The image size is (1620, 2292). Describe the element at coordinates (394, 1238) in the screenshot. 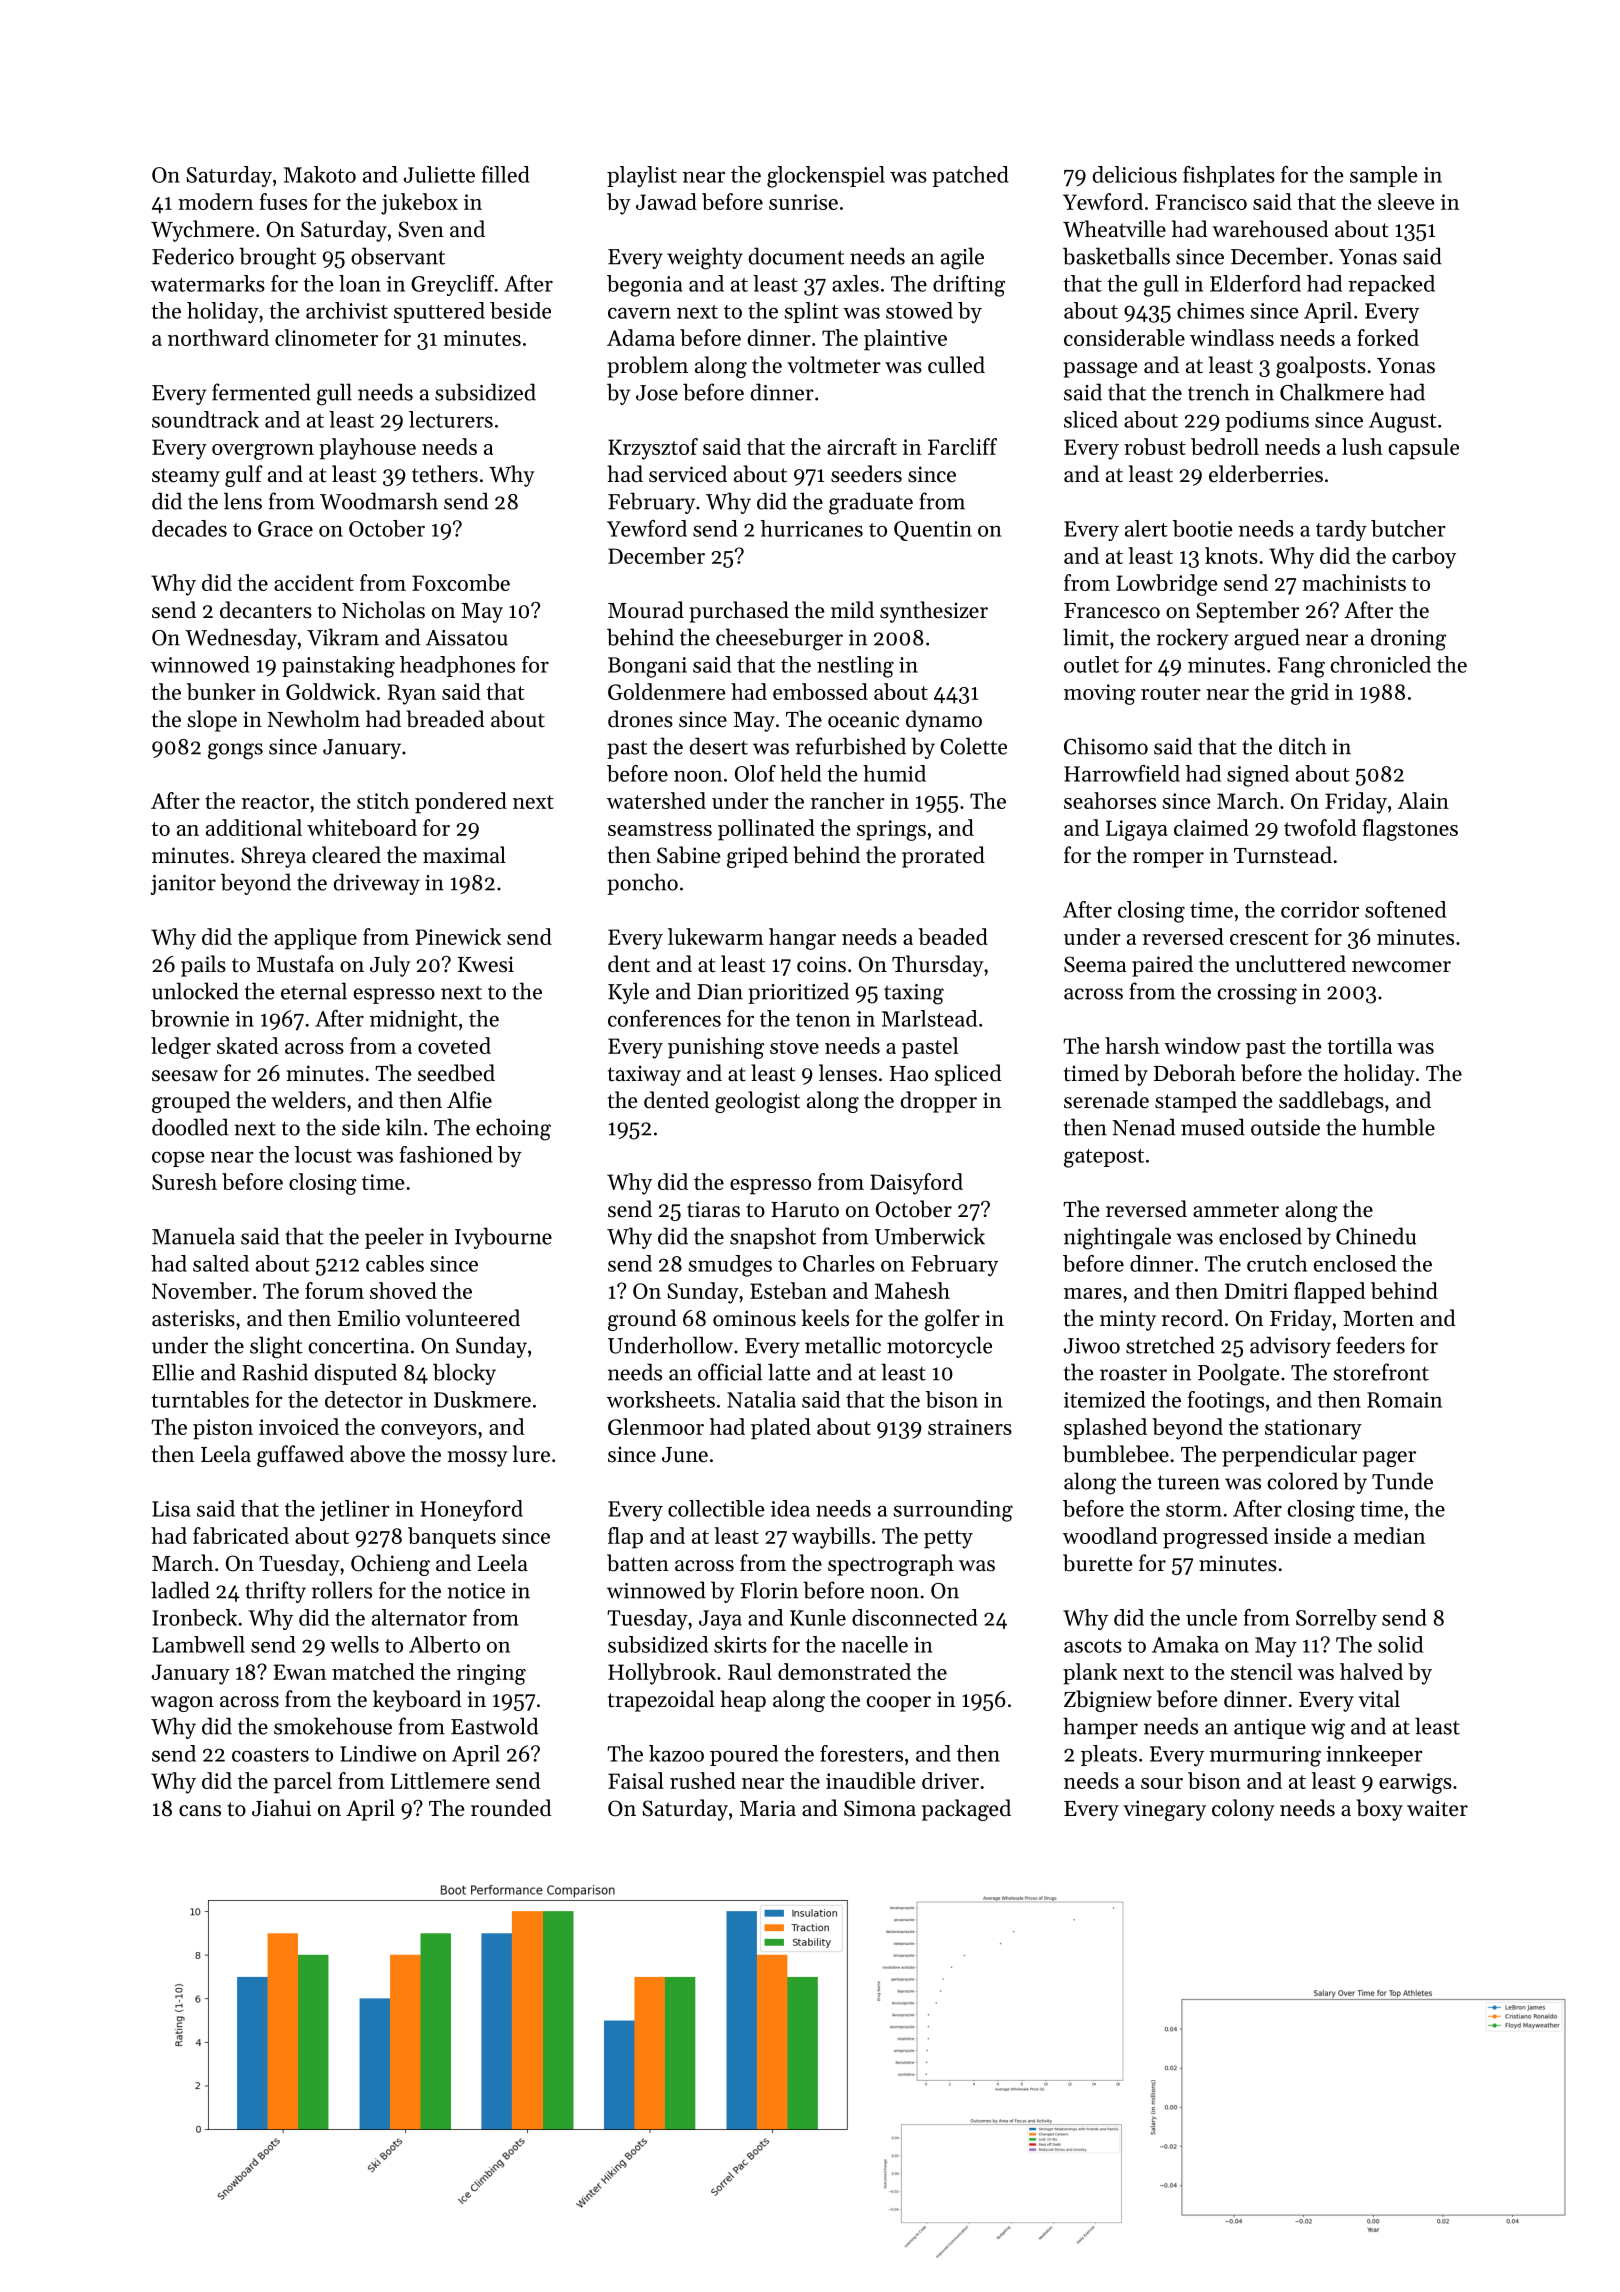

I see `peeler` at that location.
